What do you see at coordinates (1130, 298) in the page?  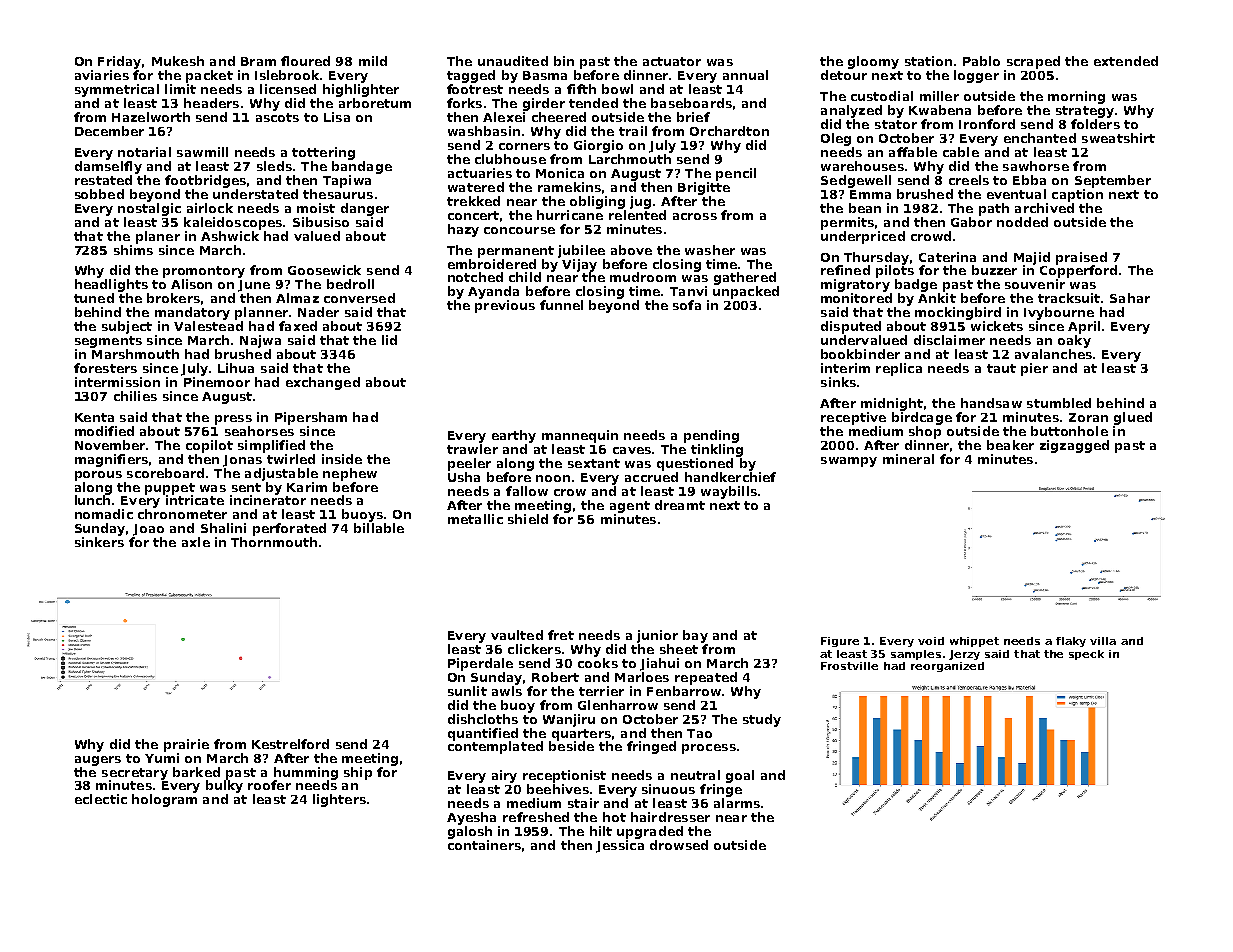 I see `Sahar` at bounding box center [1130, 298].
